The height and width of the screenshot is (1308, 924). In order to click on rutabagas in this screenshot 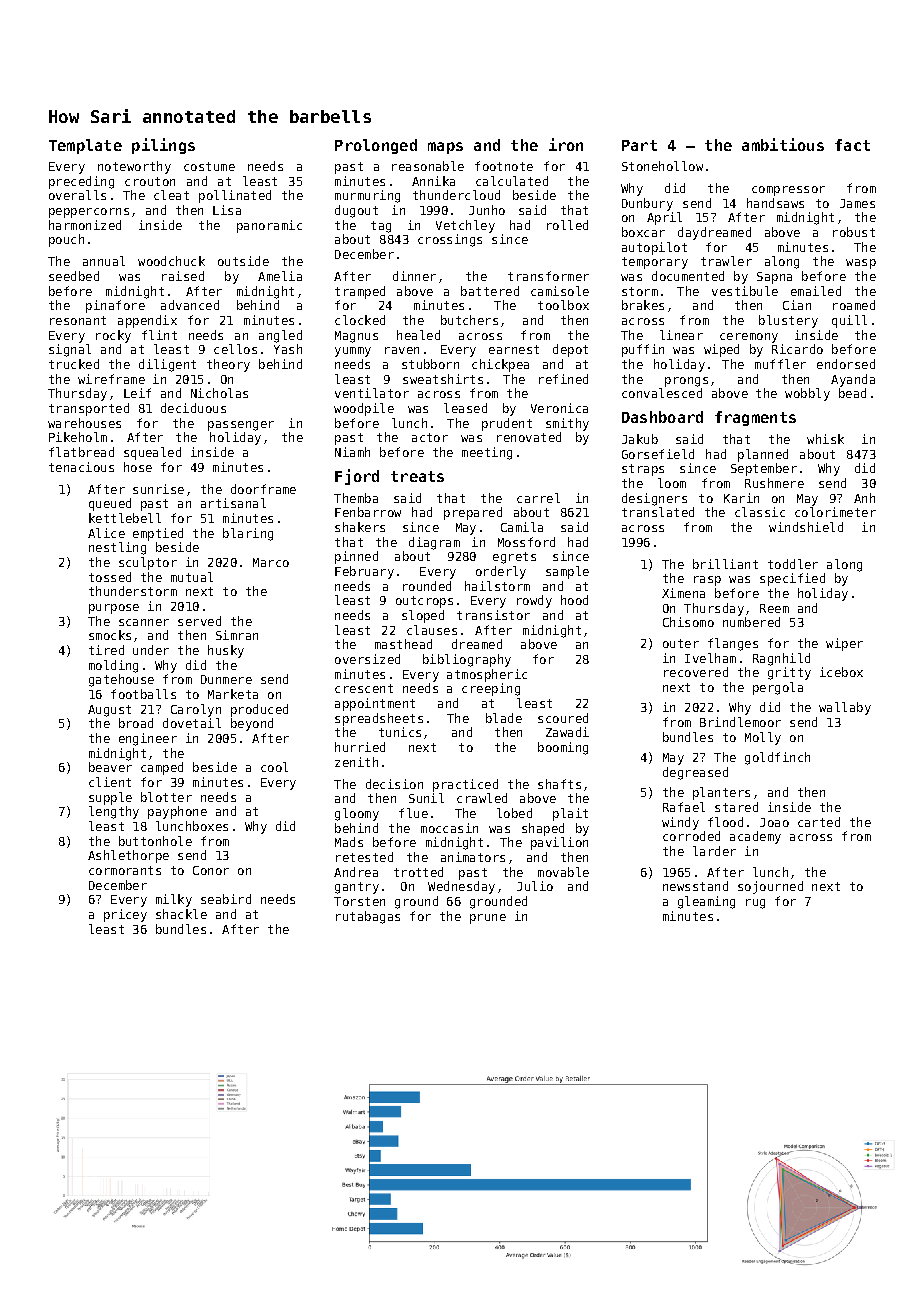, I will do `click(368, 917)`.
